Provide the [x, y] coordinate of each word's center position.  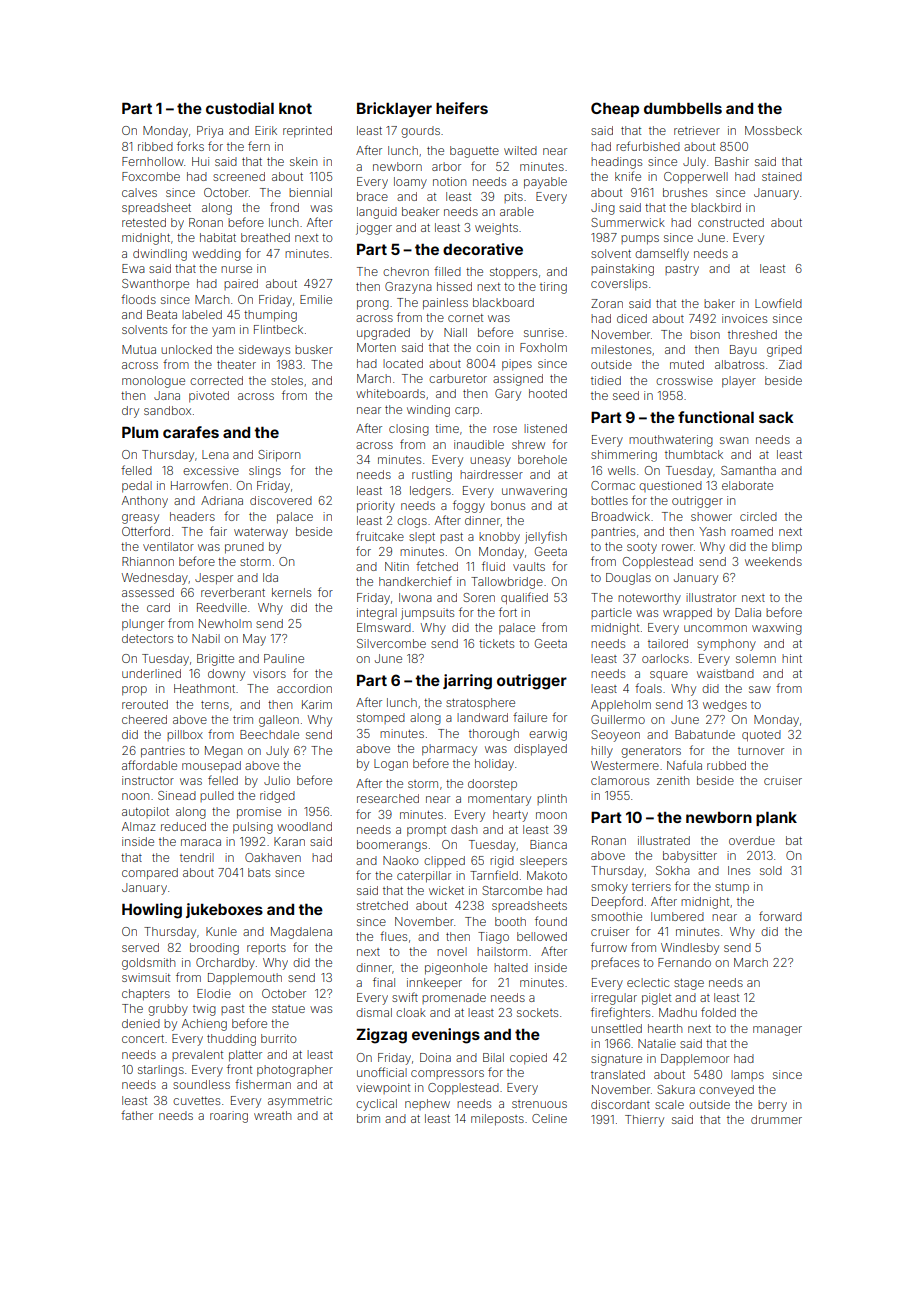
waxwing [777, 629]
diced [632, 318]
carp [467, 412]
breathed [265, 237]
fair [218, 531]
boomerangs [392, 846]
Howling [152, 911]
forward [780, 916]
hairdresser [491, 474]
